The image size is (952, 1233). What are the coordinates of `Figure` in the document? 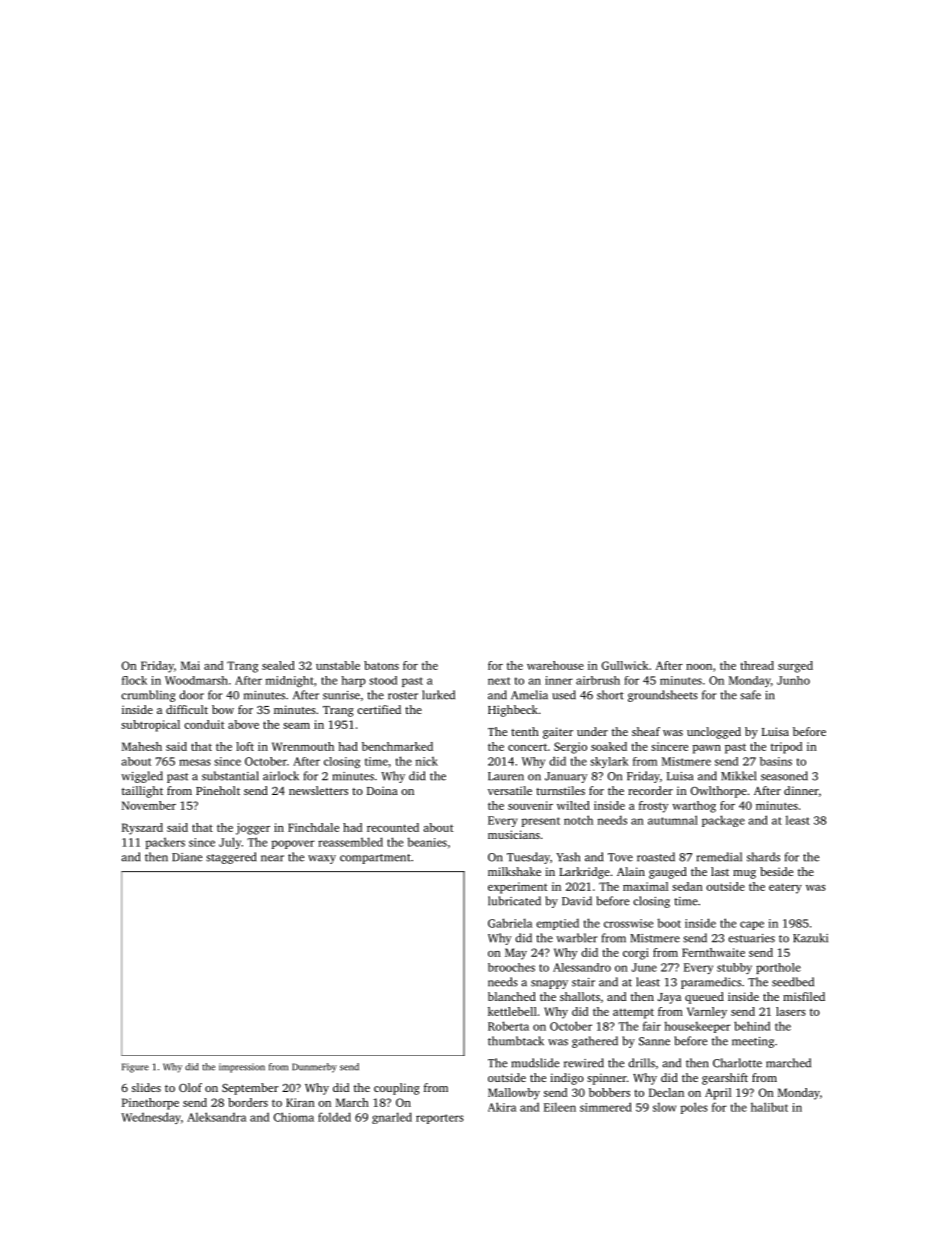 It's located at (135, 1068).
